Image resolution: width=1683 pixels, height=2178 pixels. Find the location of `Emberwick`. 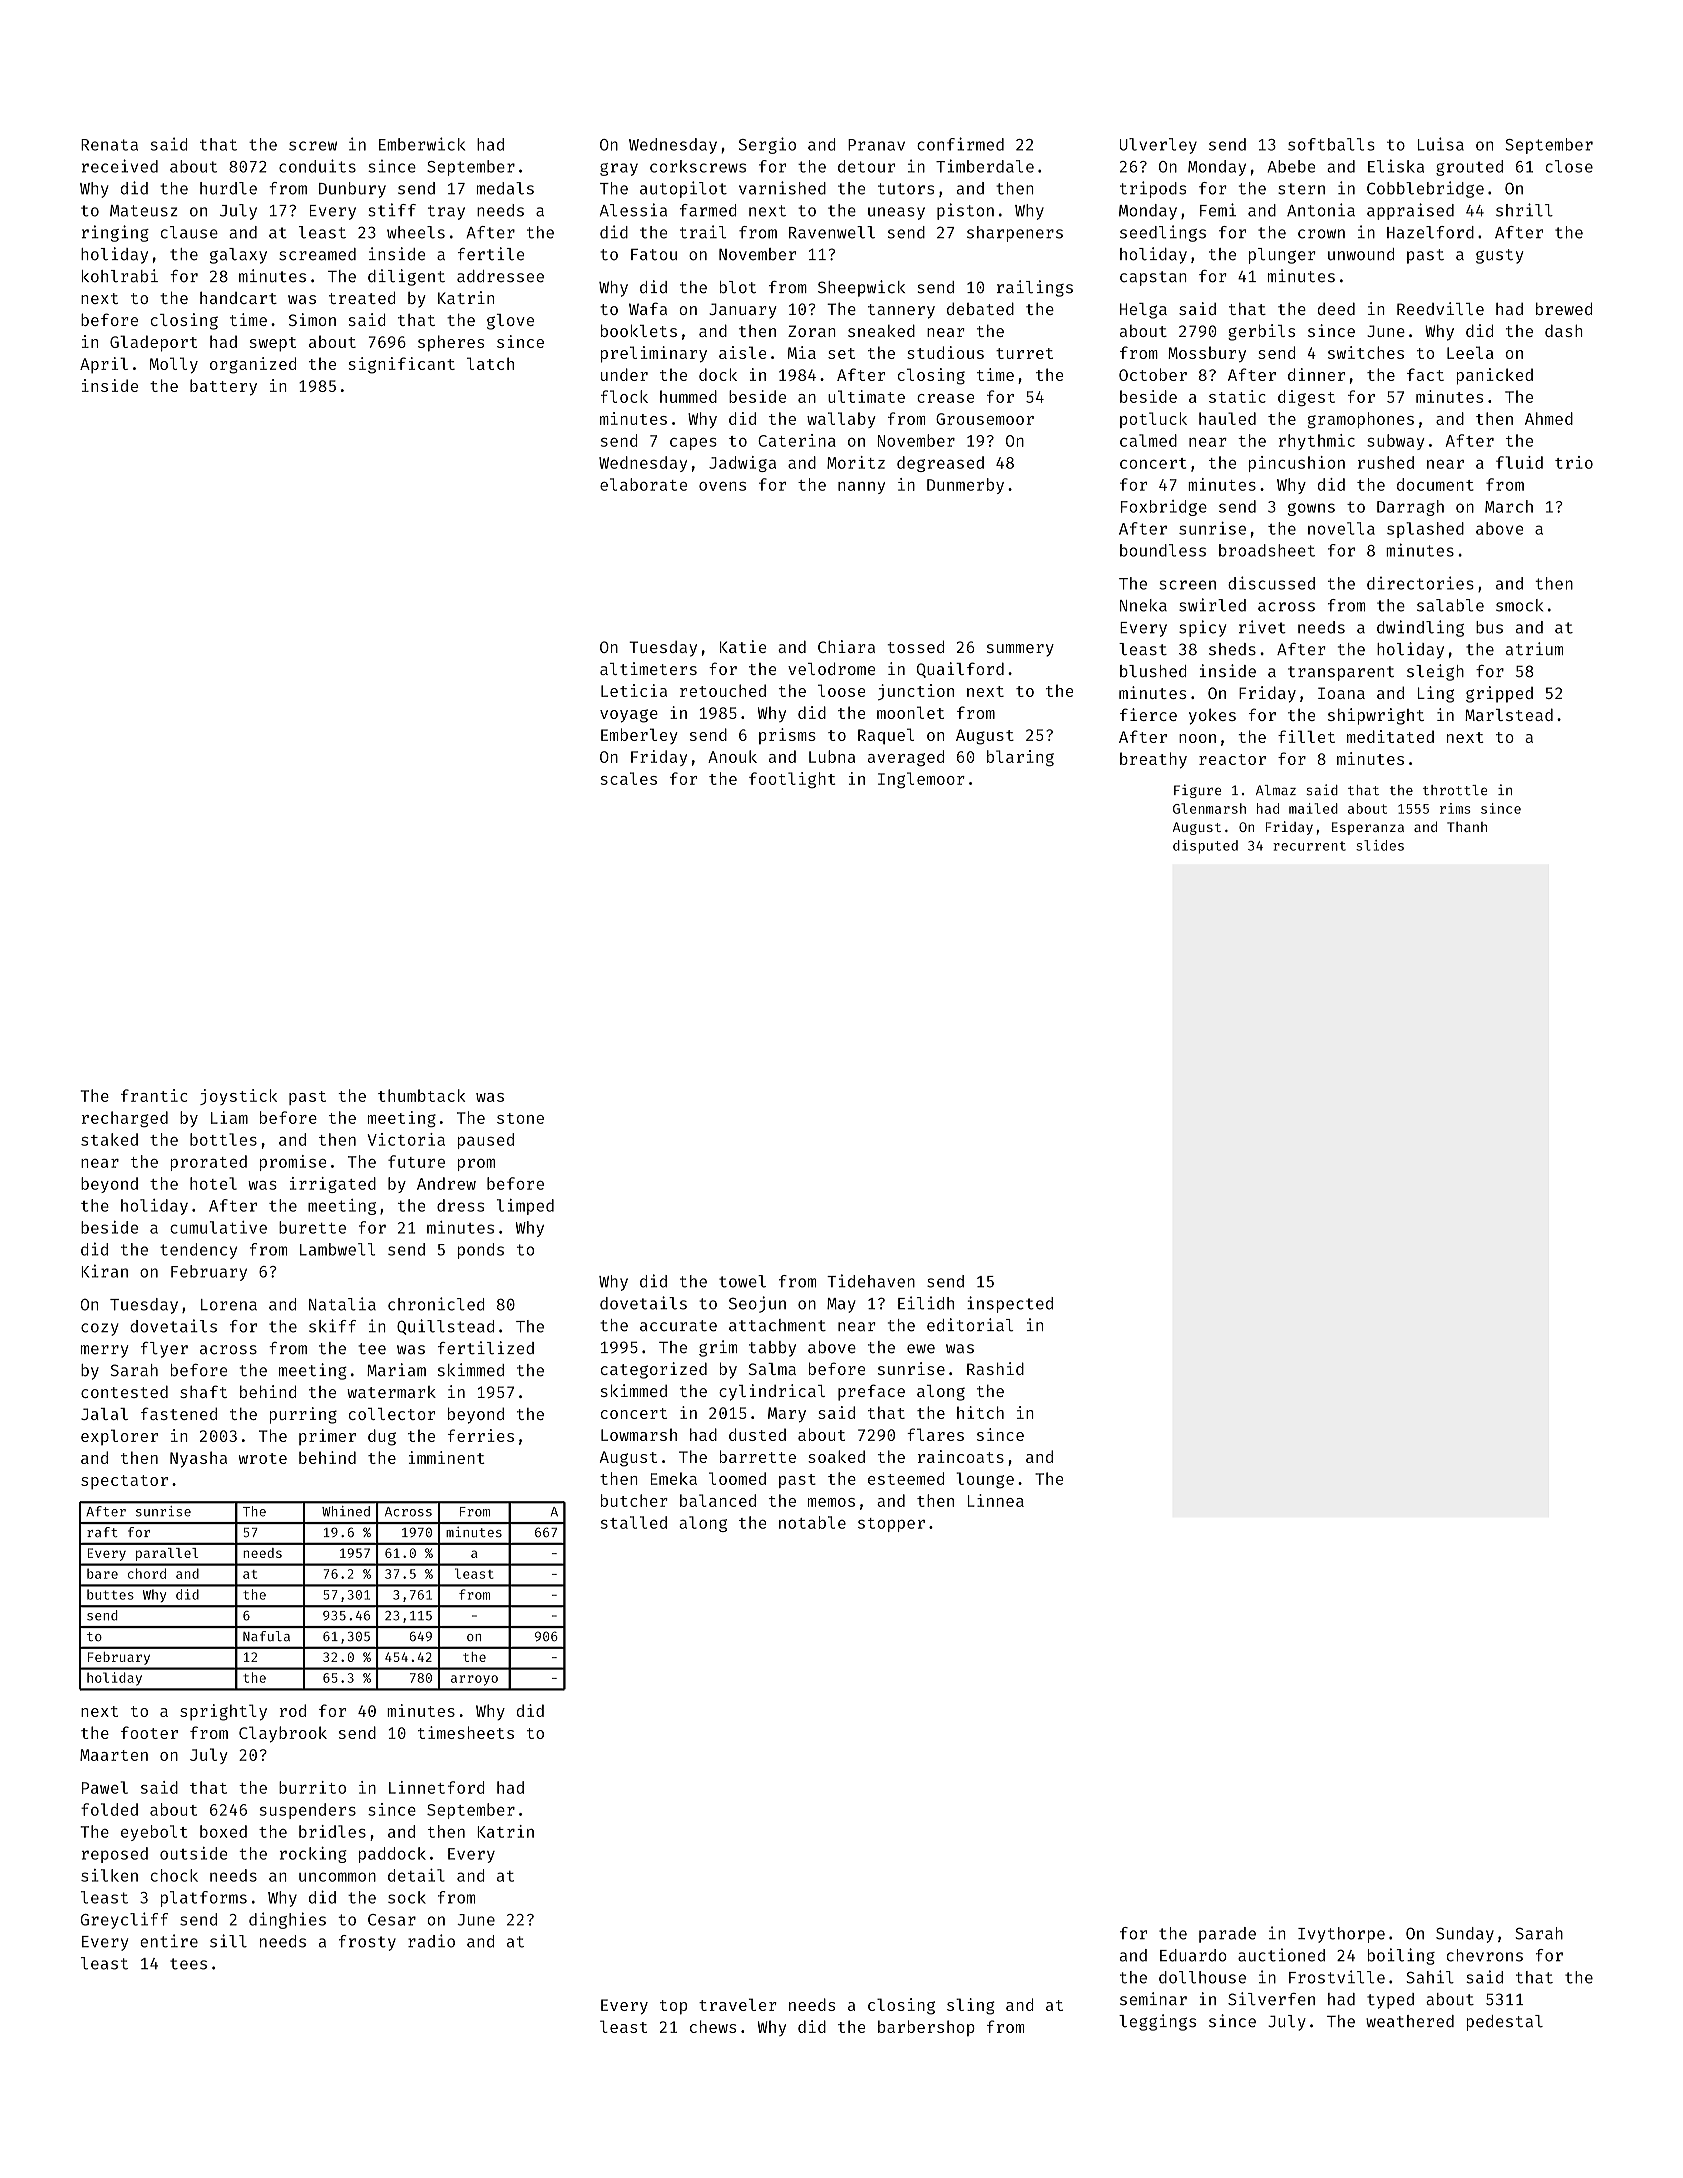

Emberwick is located at coordinates (422, 144).
